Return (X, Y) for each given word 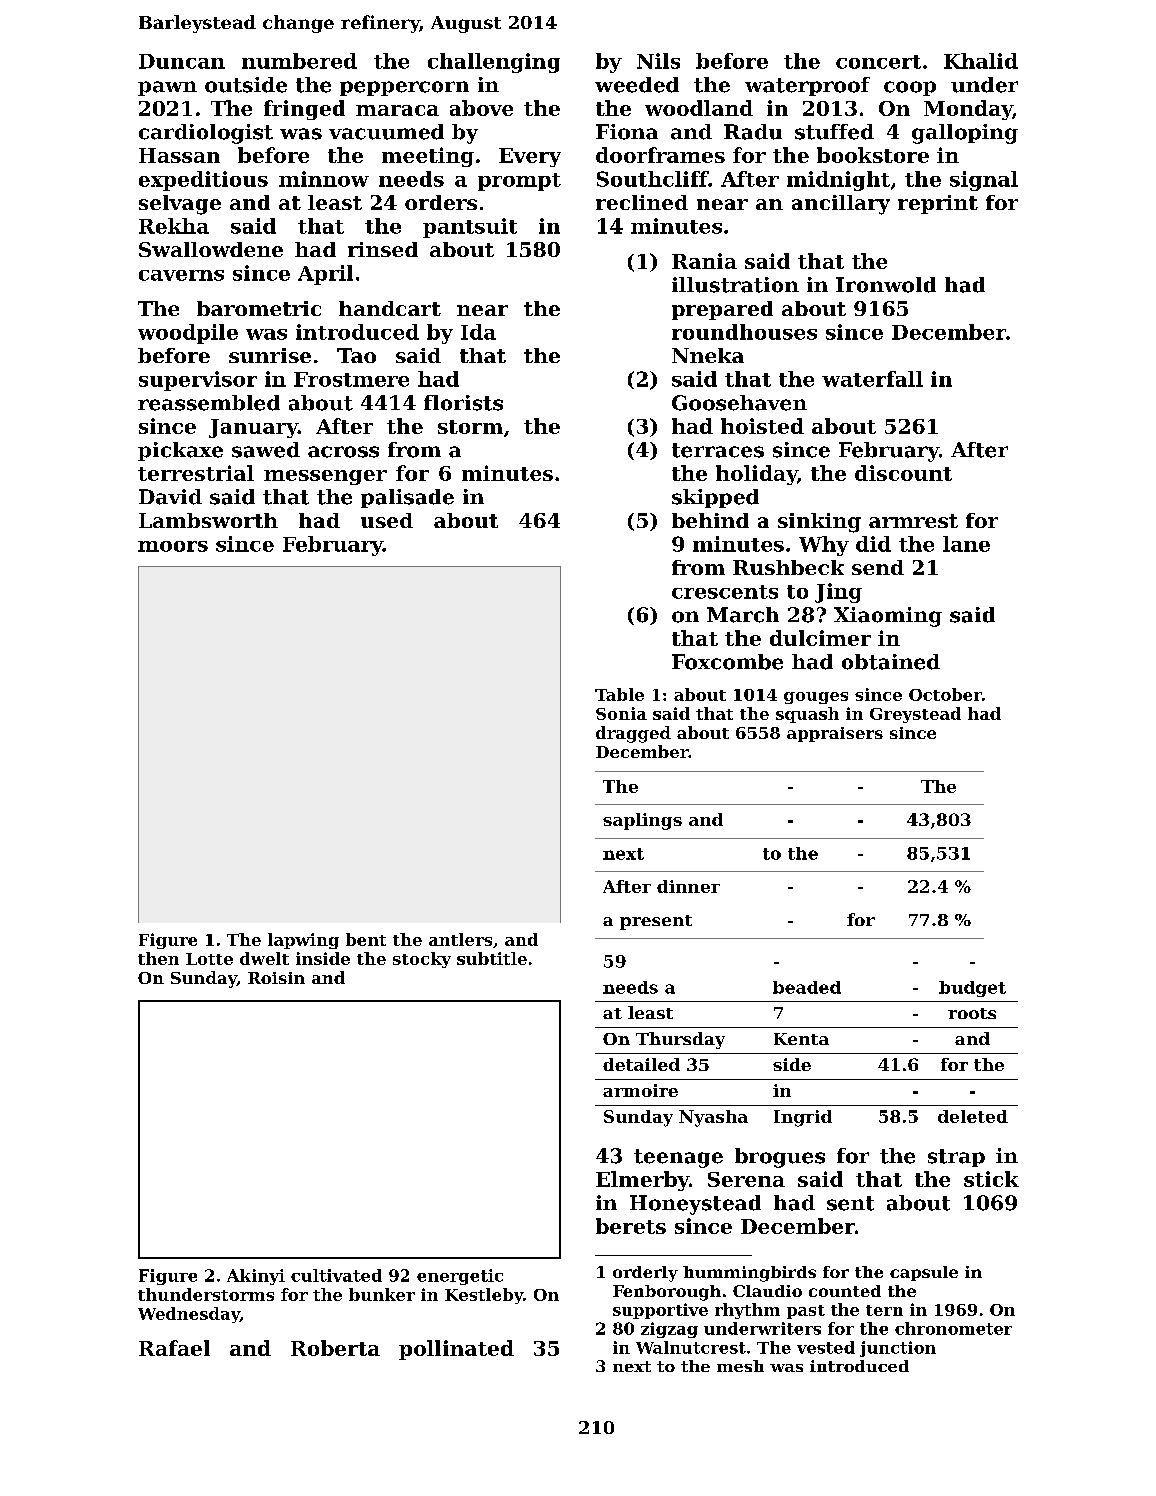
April (325, 275)
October (945, 694)
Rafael (174, 1348)
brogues (780, 1158)
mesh (740, 1366)
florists (463, 403)
